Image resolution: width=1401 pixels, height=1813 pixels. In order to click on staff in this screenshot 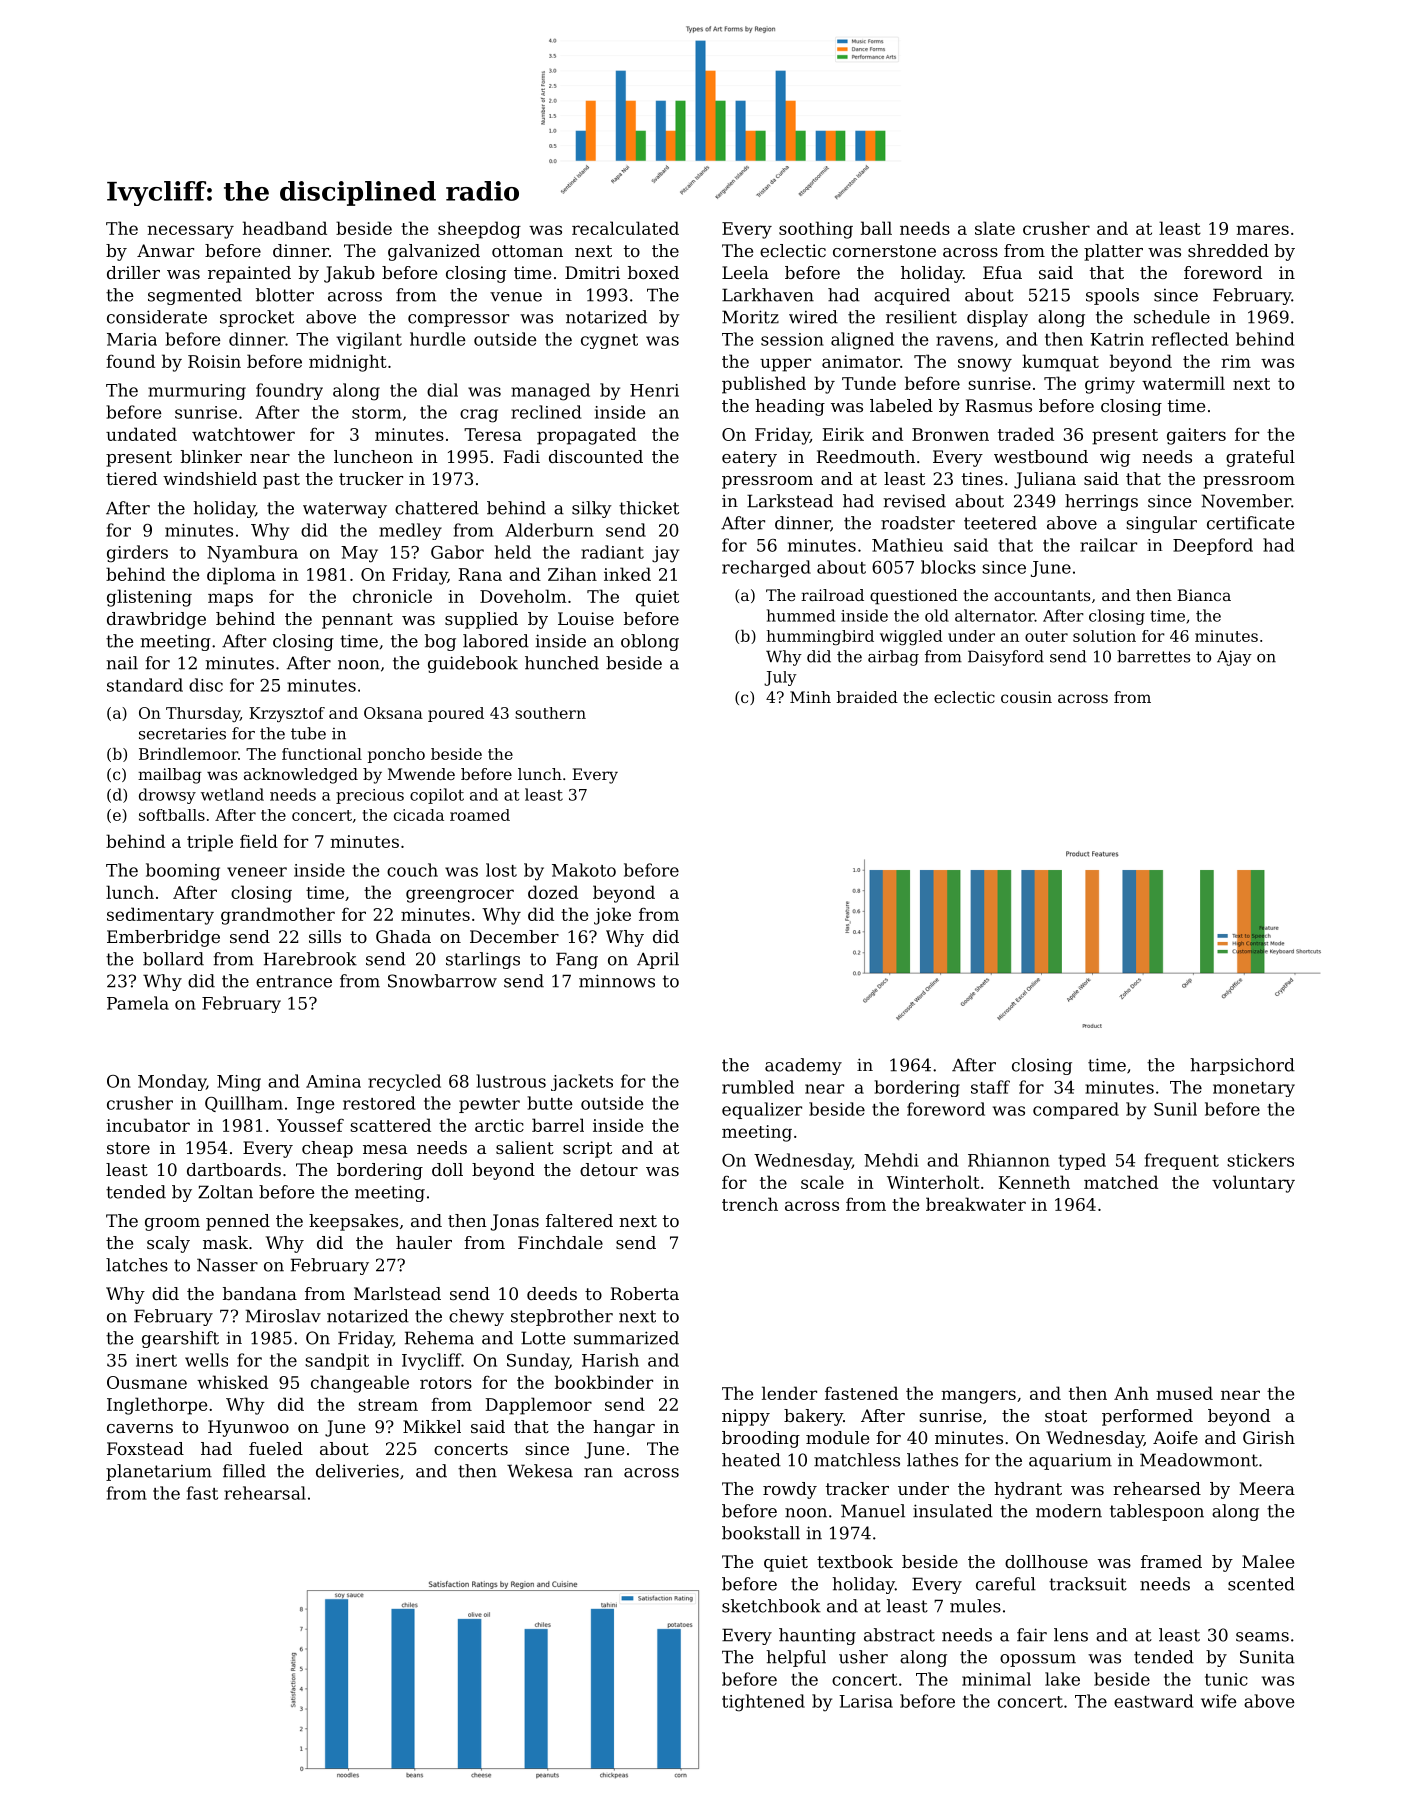, I will do `click(990, 1087)`.
